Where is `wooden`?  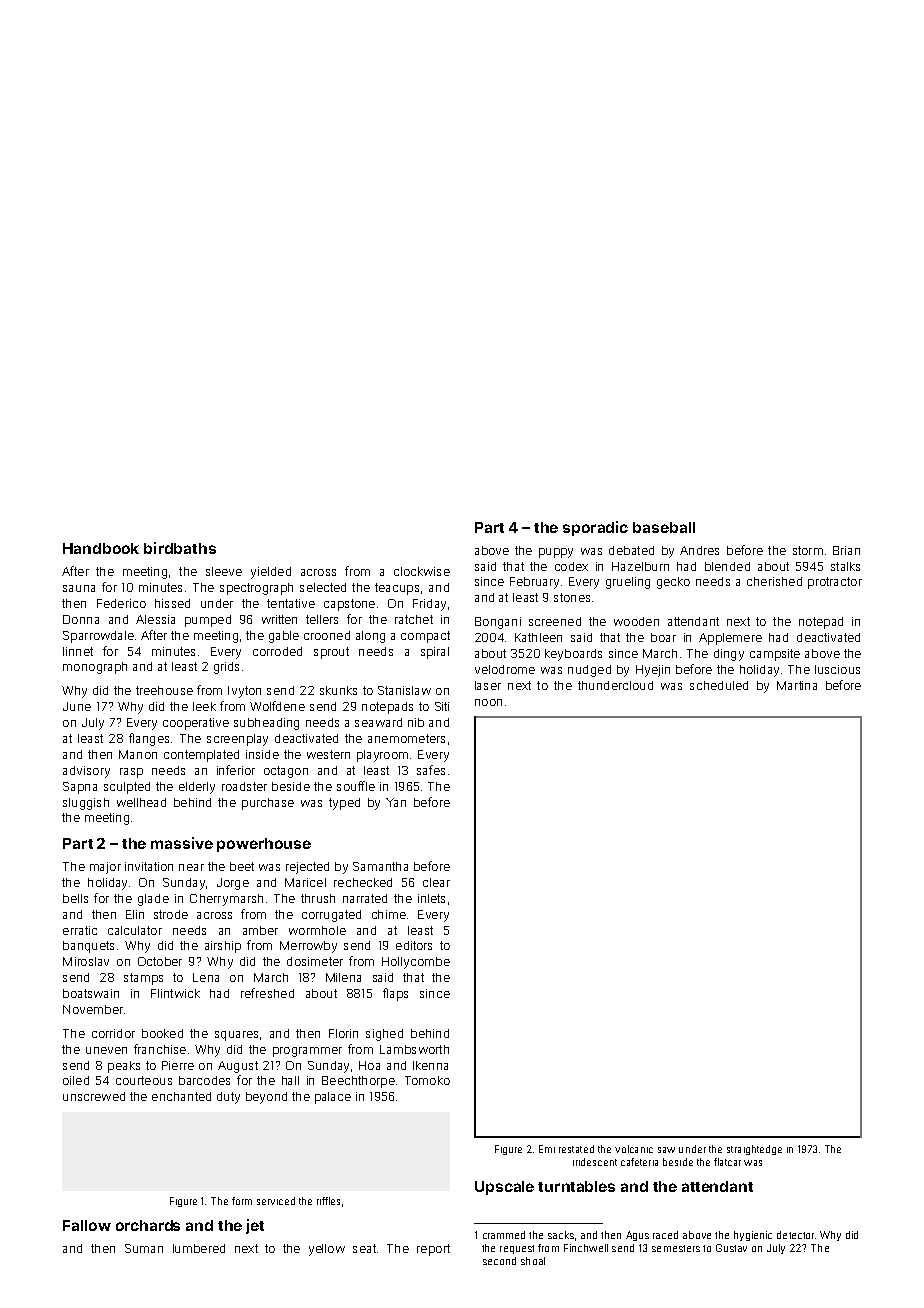
wooden is located at coordinates (636, 621).
